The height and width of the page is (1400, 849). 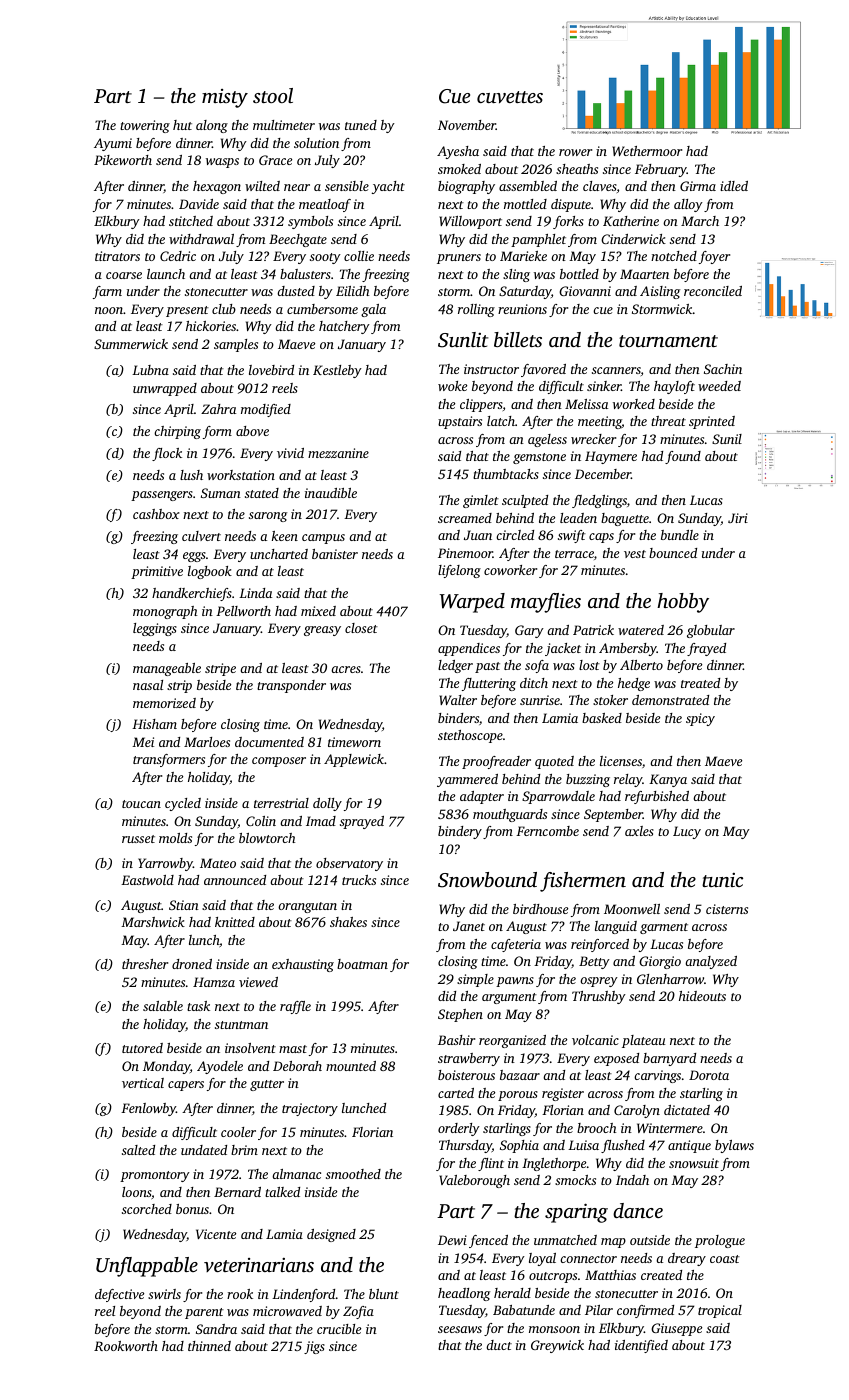 What do you see at coordinates (214, 982) in the page?
I see `Hamza` at bounding box center [214, 982].
